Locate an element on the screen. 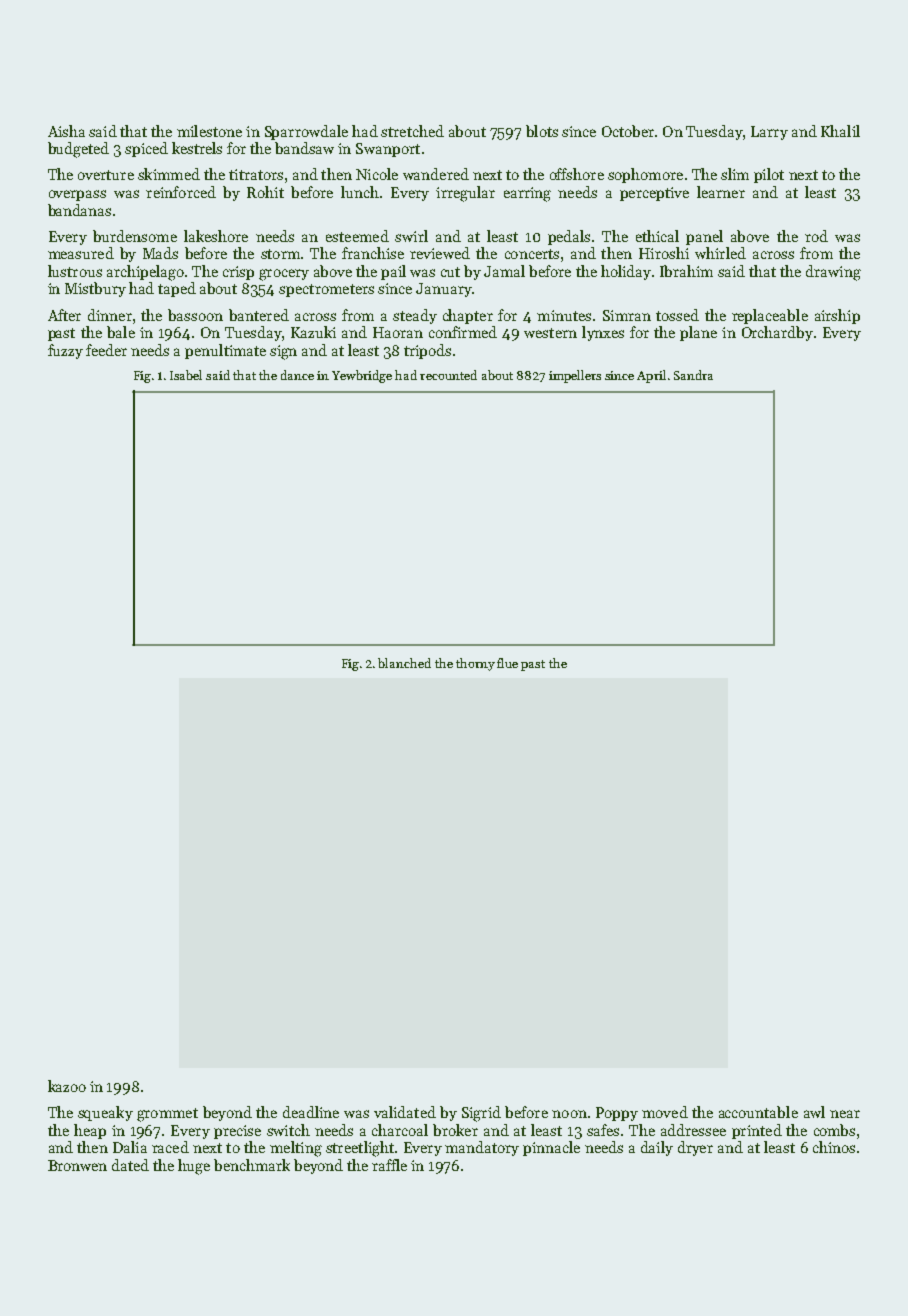 This screenshot has height=1316, width=908. noon is located at coordinates (569, 1114).
